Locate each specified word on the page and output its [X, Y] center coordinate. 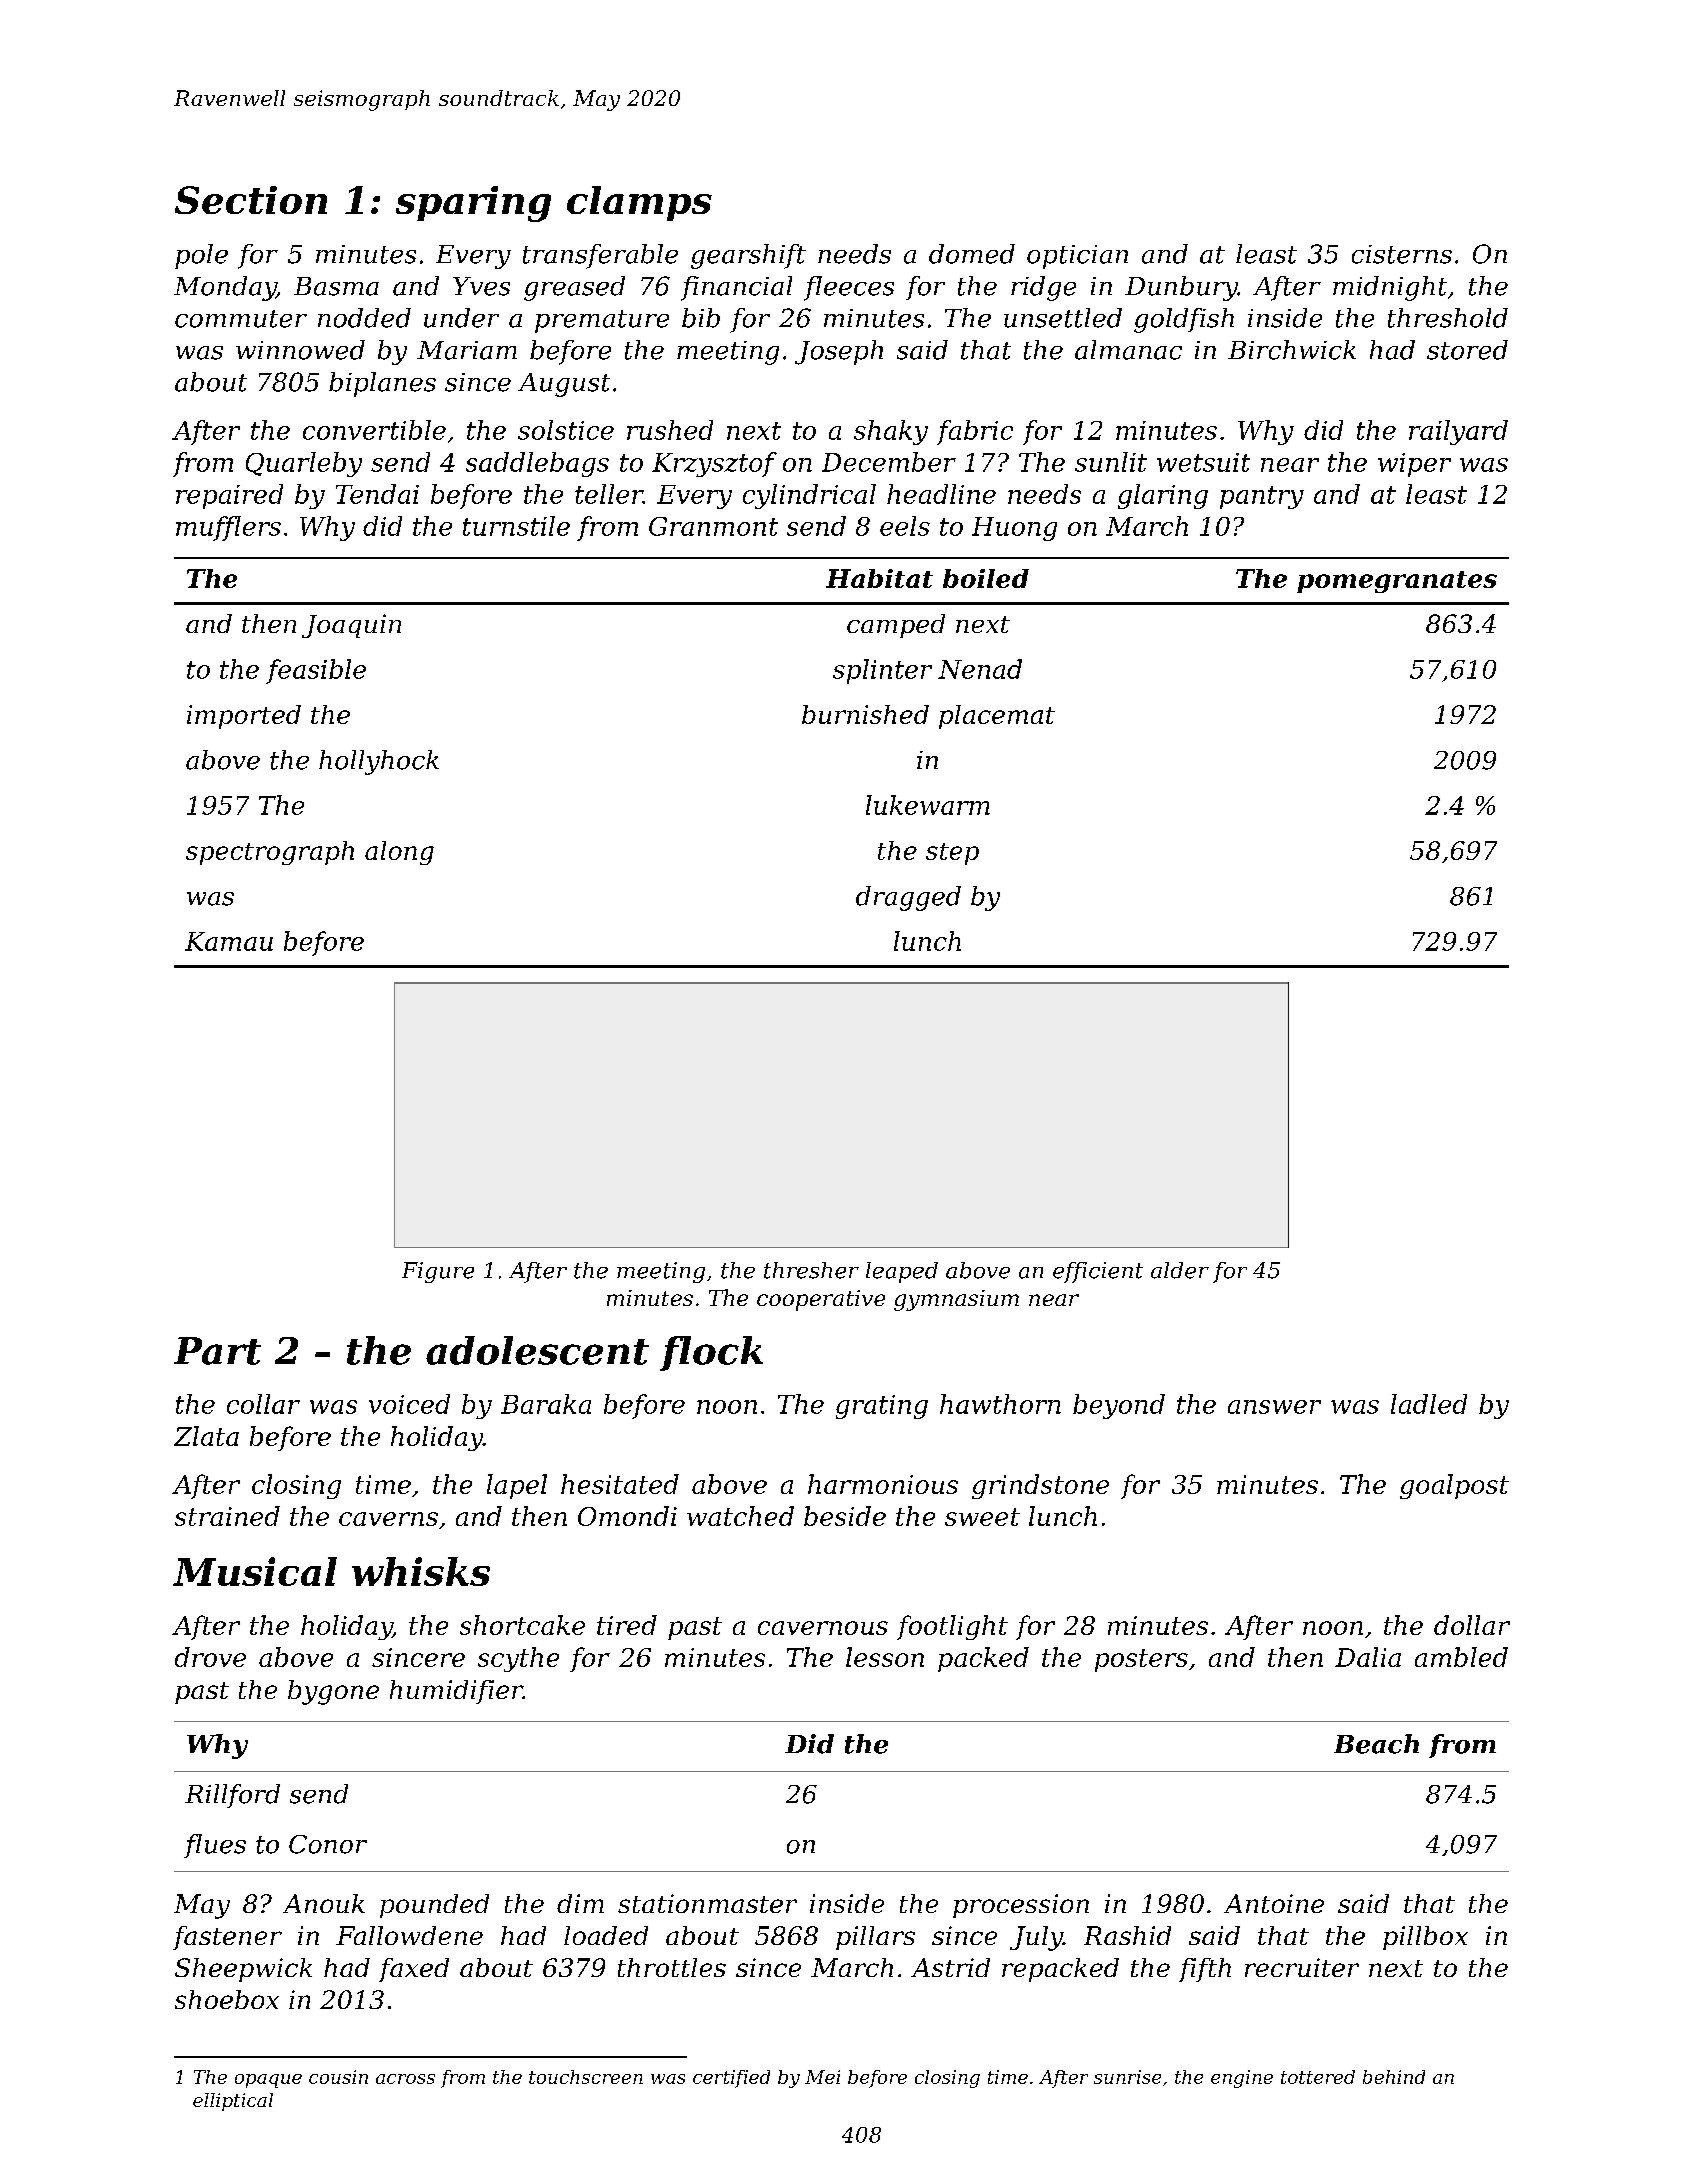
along [399, 853]
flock [711, 1353]
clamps [639, 203]
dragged [908, 898]
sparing [473, 204]
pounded [434, 1906]
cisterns [1402, 254]
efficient [1098, 1272]
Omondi [627, 1516]
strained [227, 1516]
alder [1180, 1270]
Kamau [229, 941]
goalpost [1454, 1486]
